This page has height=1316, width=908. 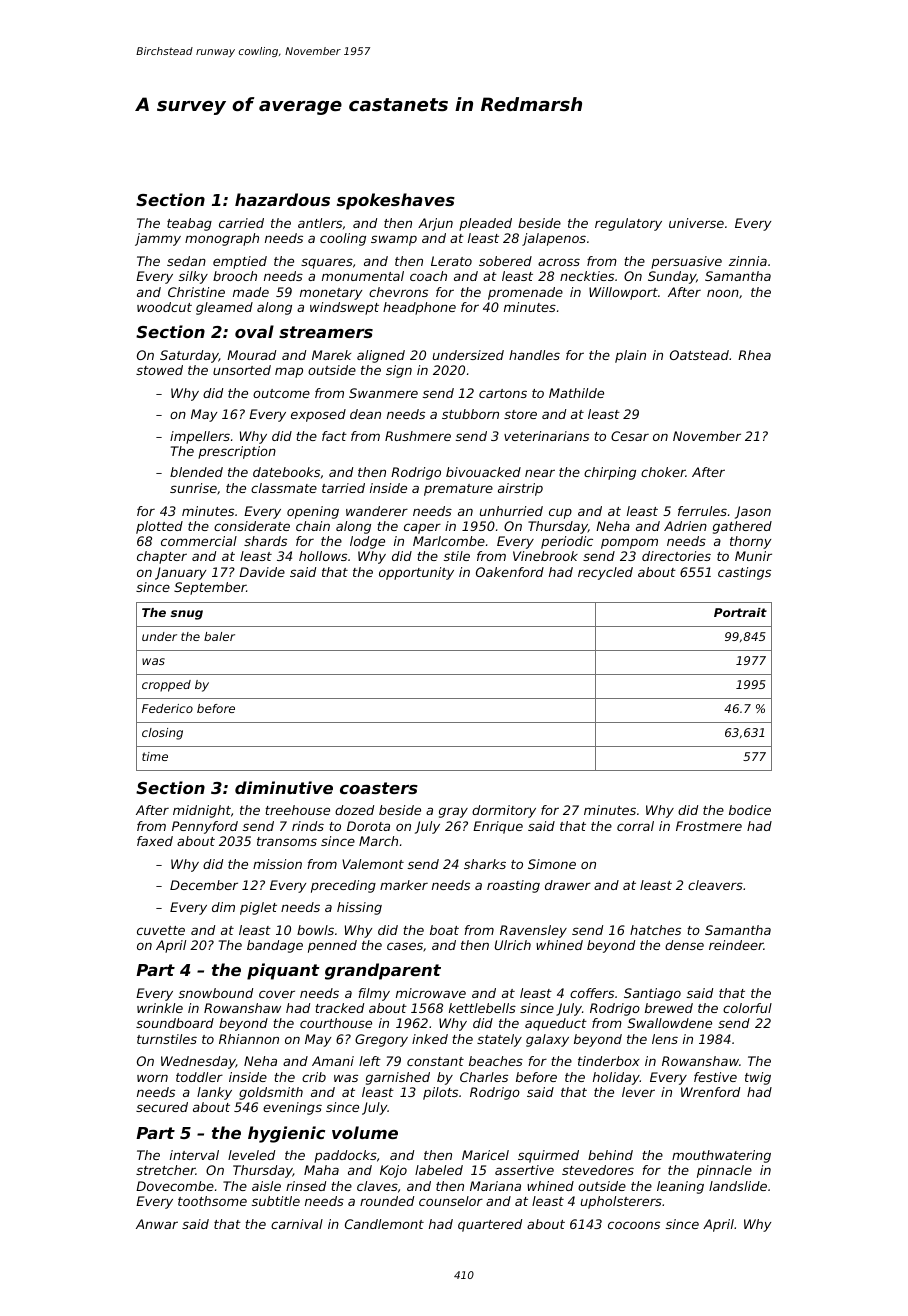 What do you see at coordinates (630, 436) in the page?
I see `Cesar` at bounding box center [630, 436].
